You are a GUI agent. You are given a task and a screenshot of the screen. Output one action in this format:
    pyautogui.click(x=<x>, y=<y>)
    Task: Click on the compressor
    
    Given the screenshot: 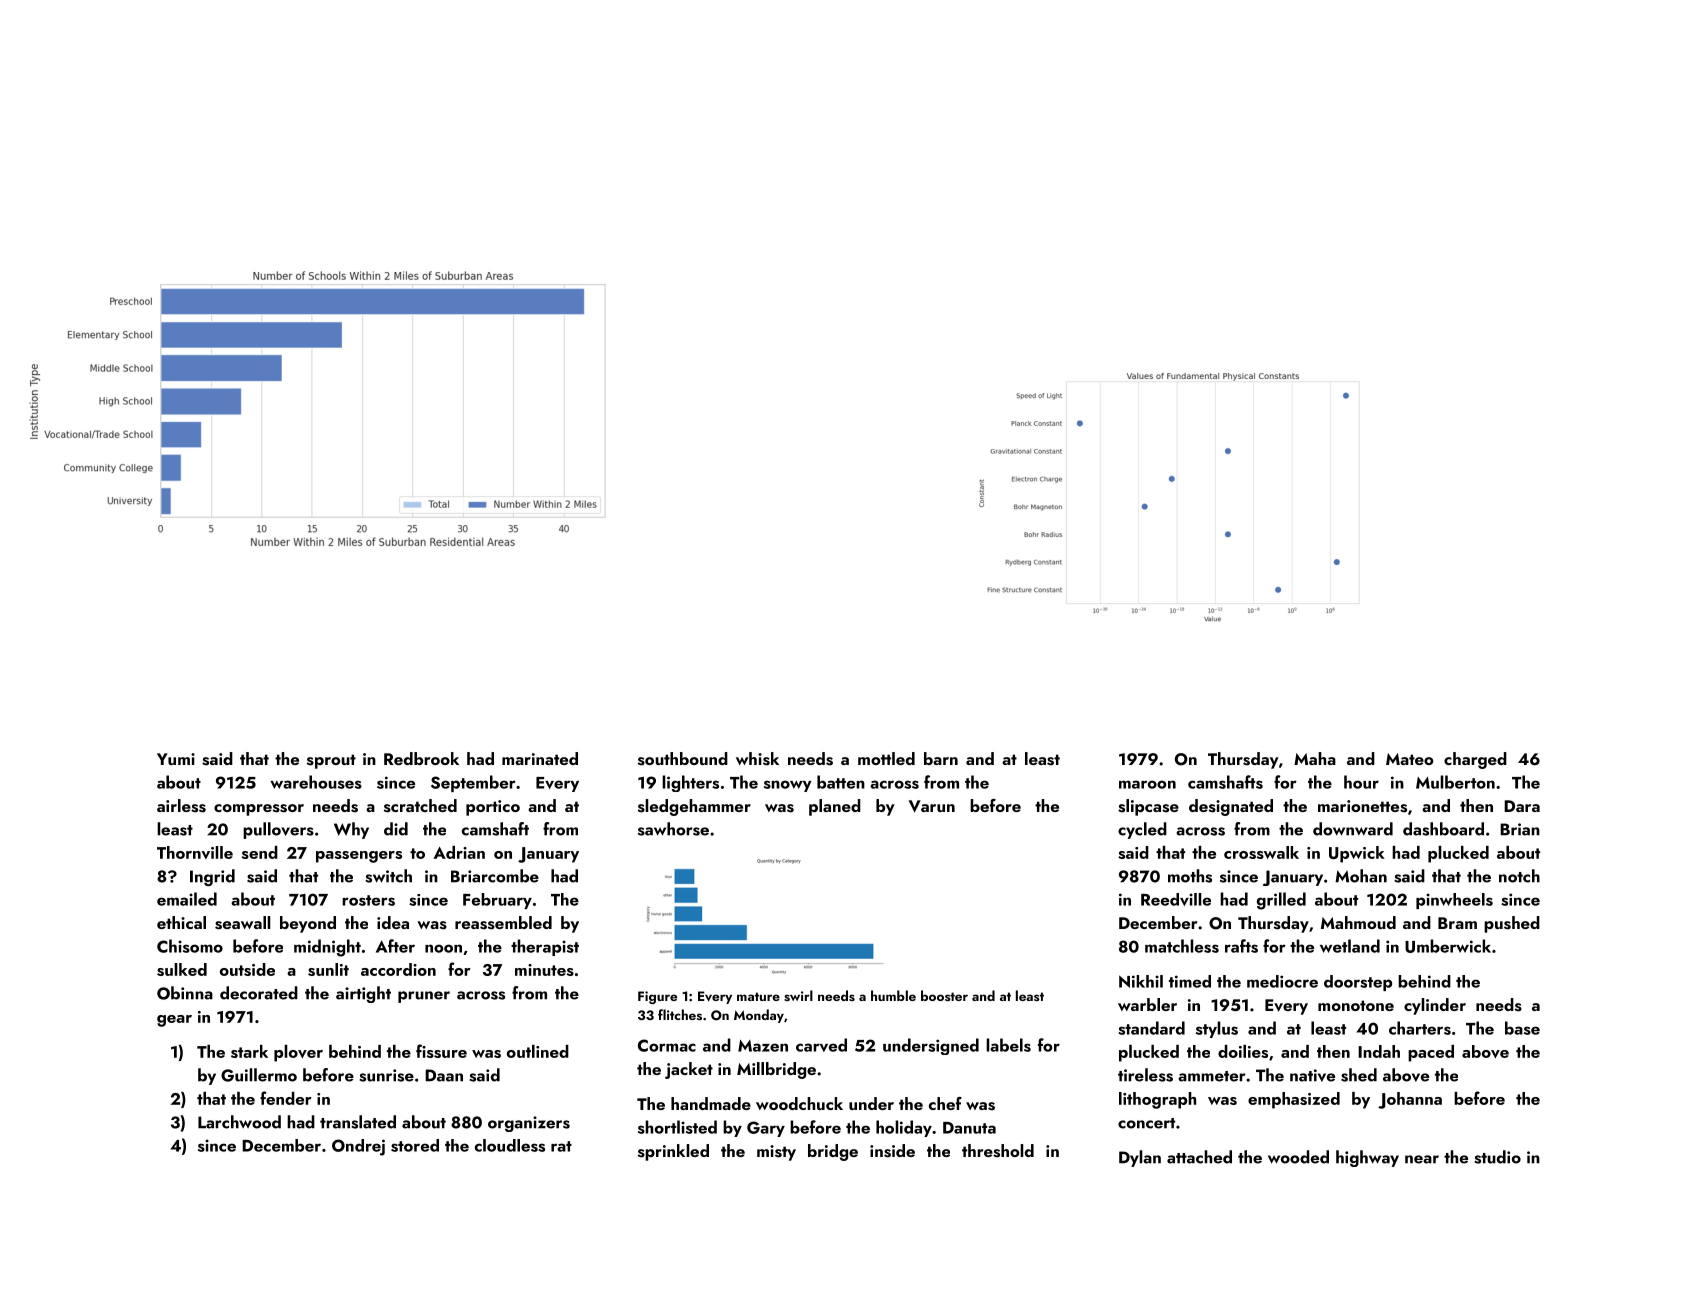 What is the action you would take?
    pyautogui.click(x=259, y=810)
